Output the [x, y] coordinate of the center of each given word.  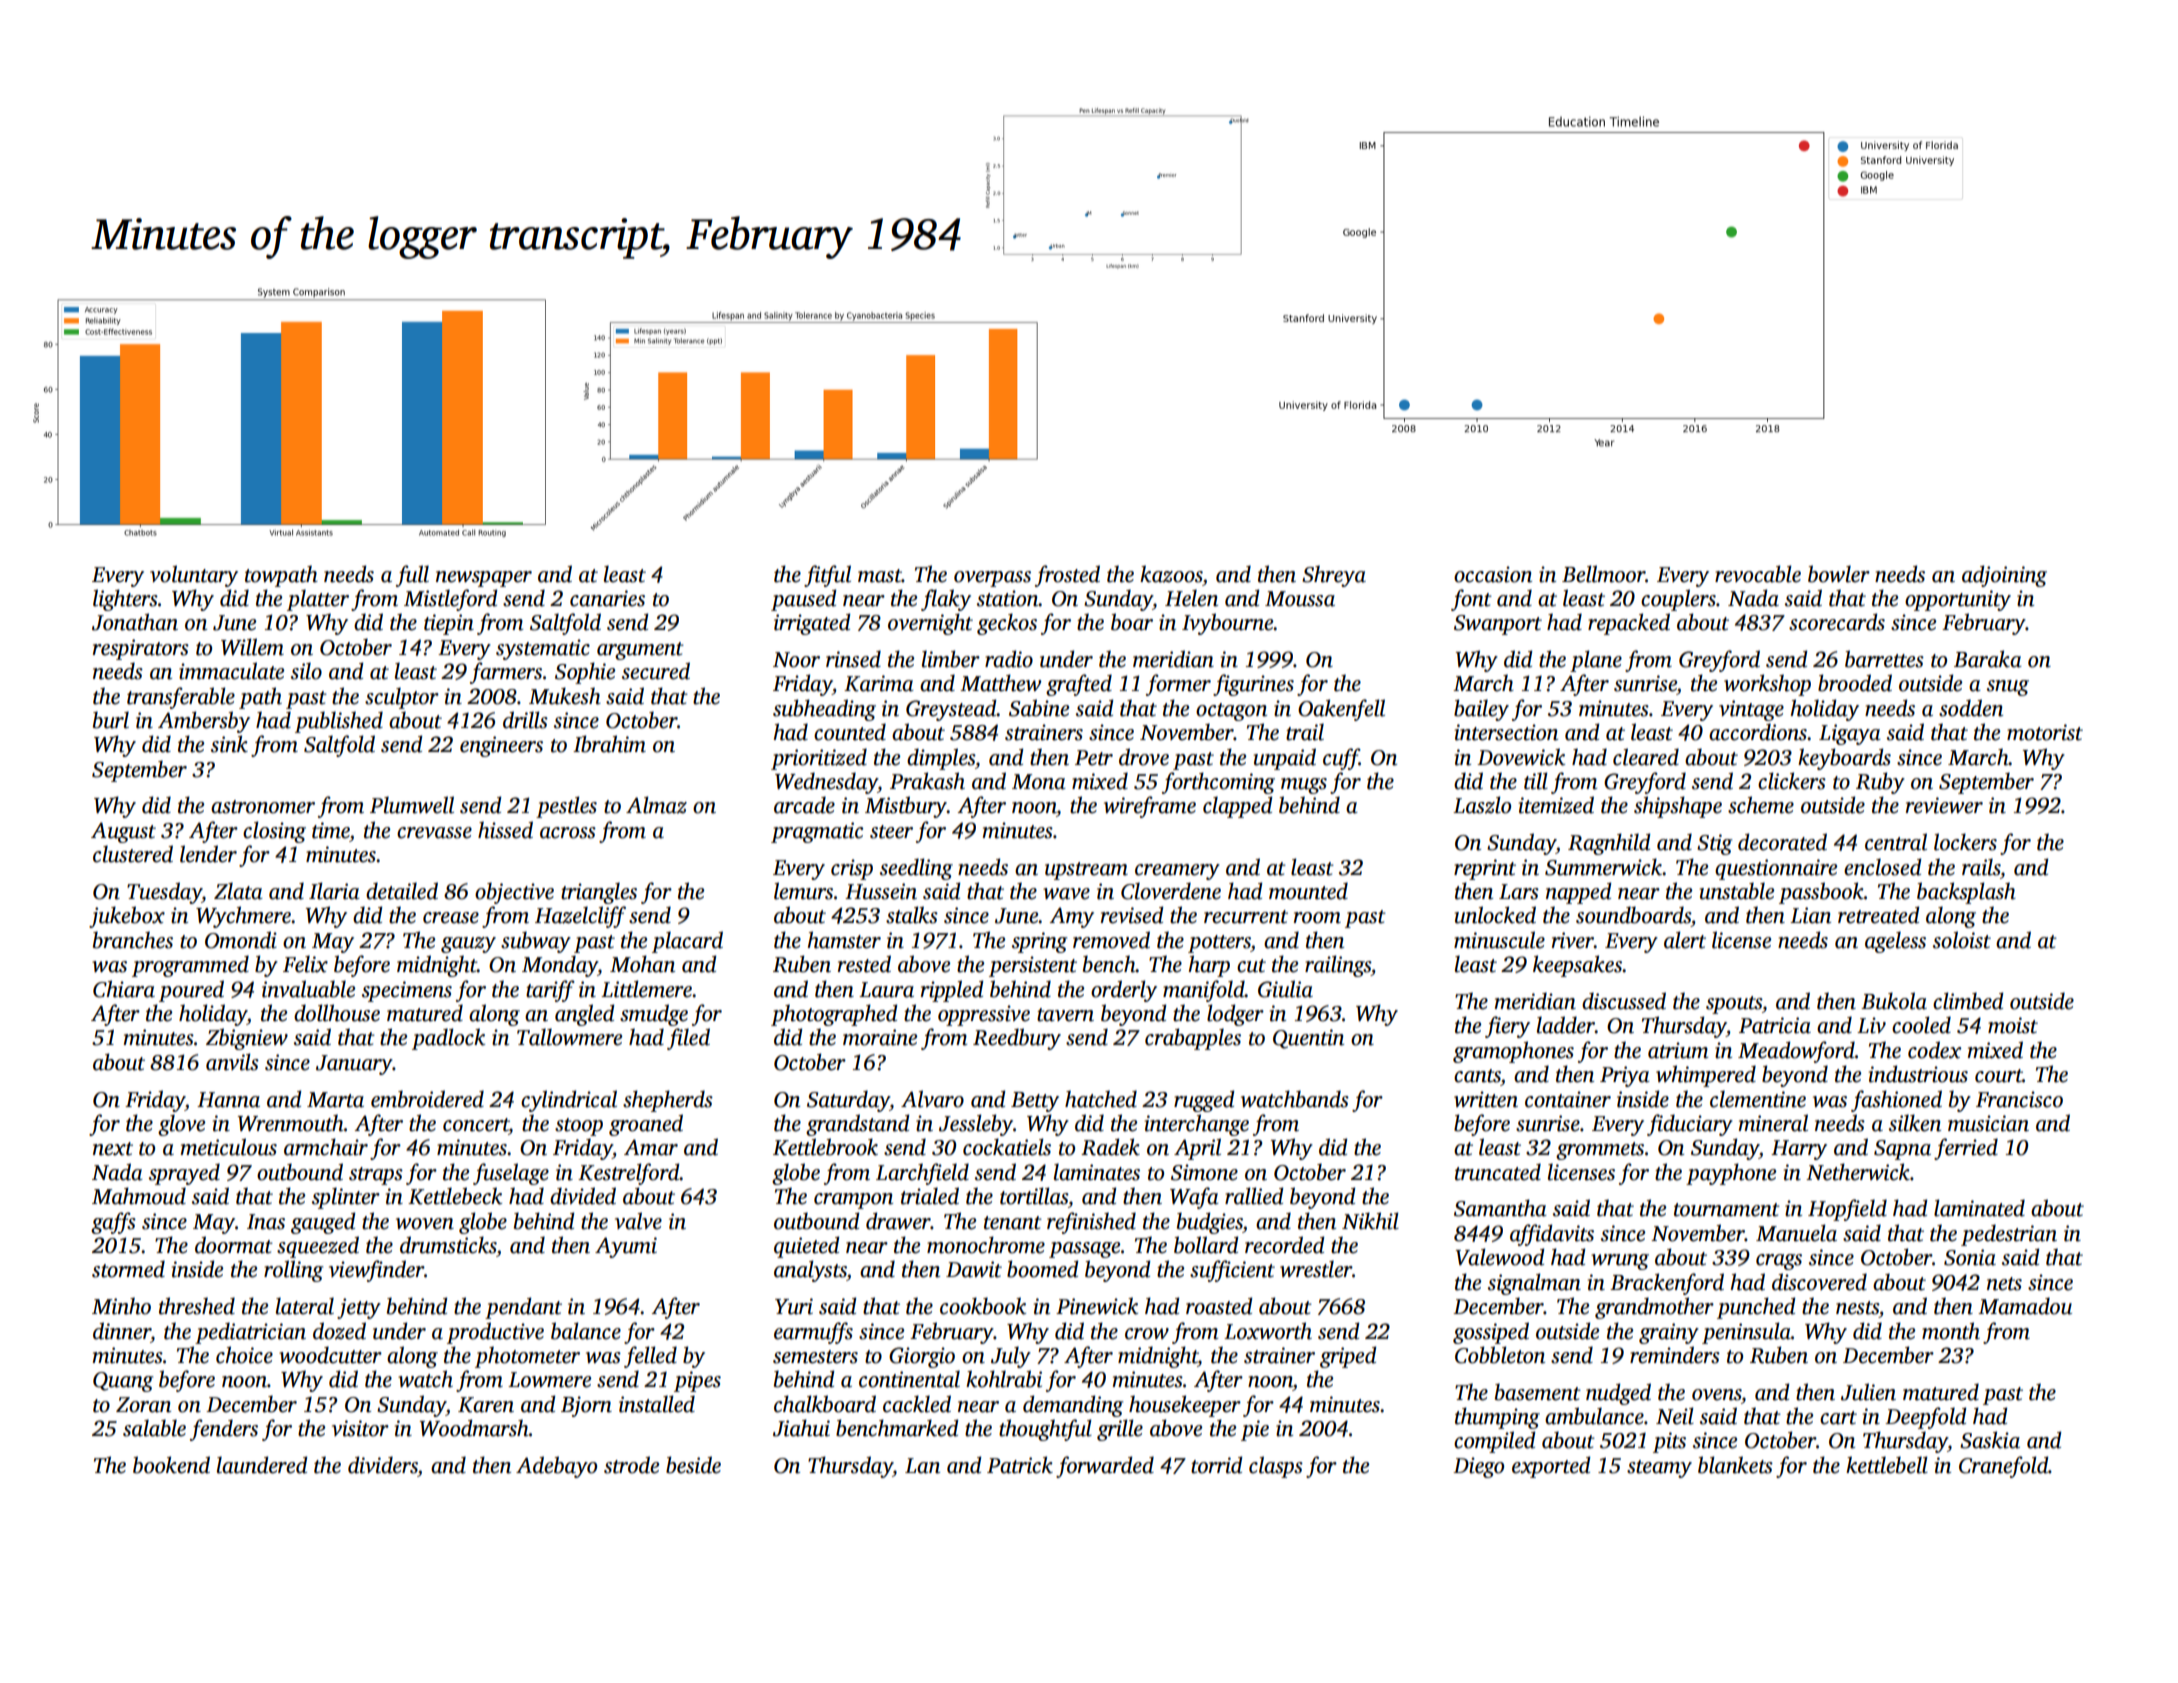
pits [1669, 1442]
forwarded [1105, 1467]
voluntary [194, 576]
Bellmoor [1604, 574]
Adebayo [556, 1467]
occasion [1493, 574]
